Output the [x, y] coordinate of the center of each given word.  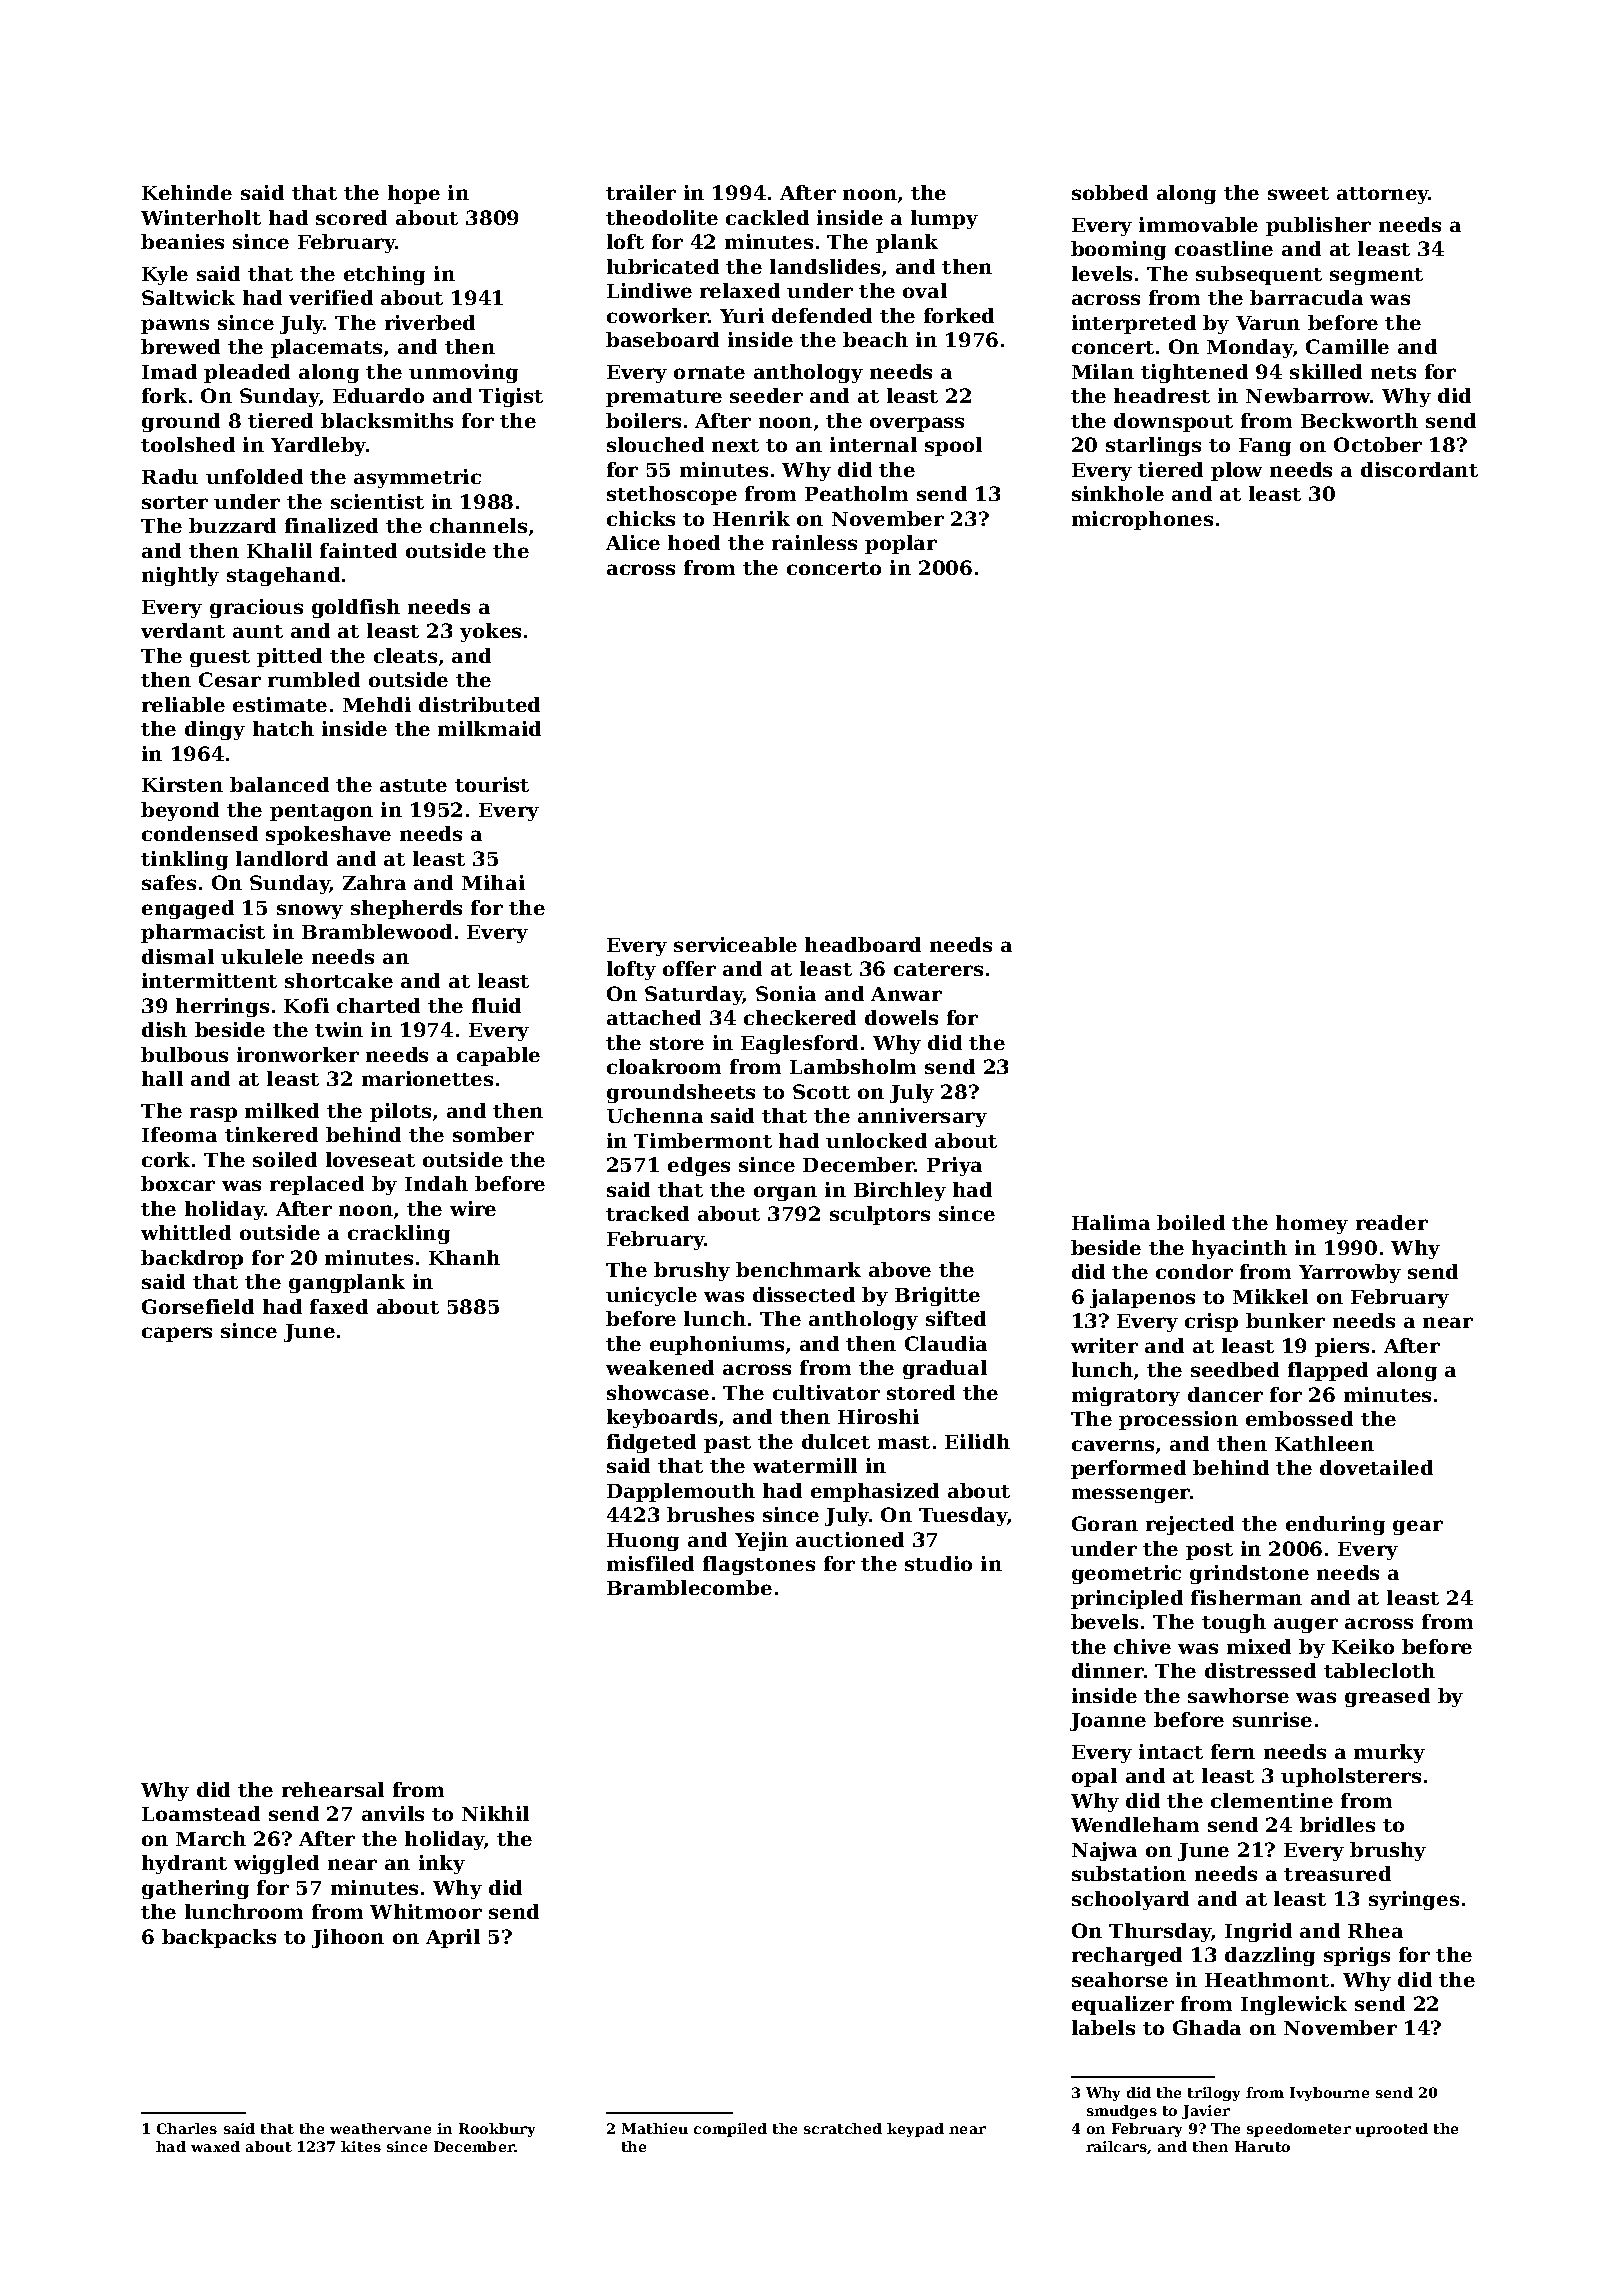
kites [361, 2146]
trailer [641, 192]
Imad [169, 371]
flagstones [759, 1565]
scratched [843, 2128]
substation [1129, 1873]
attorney [1383, 195]
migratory [1126, 1396]
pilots [400, 1112]
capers [177, 1334]
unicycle [651, 1296]
